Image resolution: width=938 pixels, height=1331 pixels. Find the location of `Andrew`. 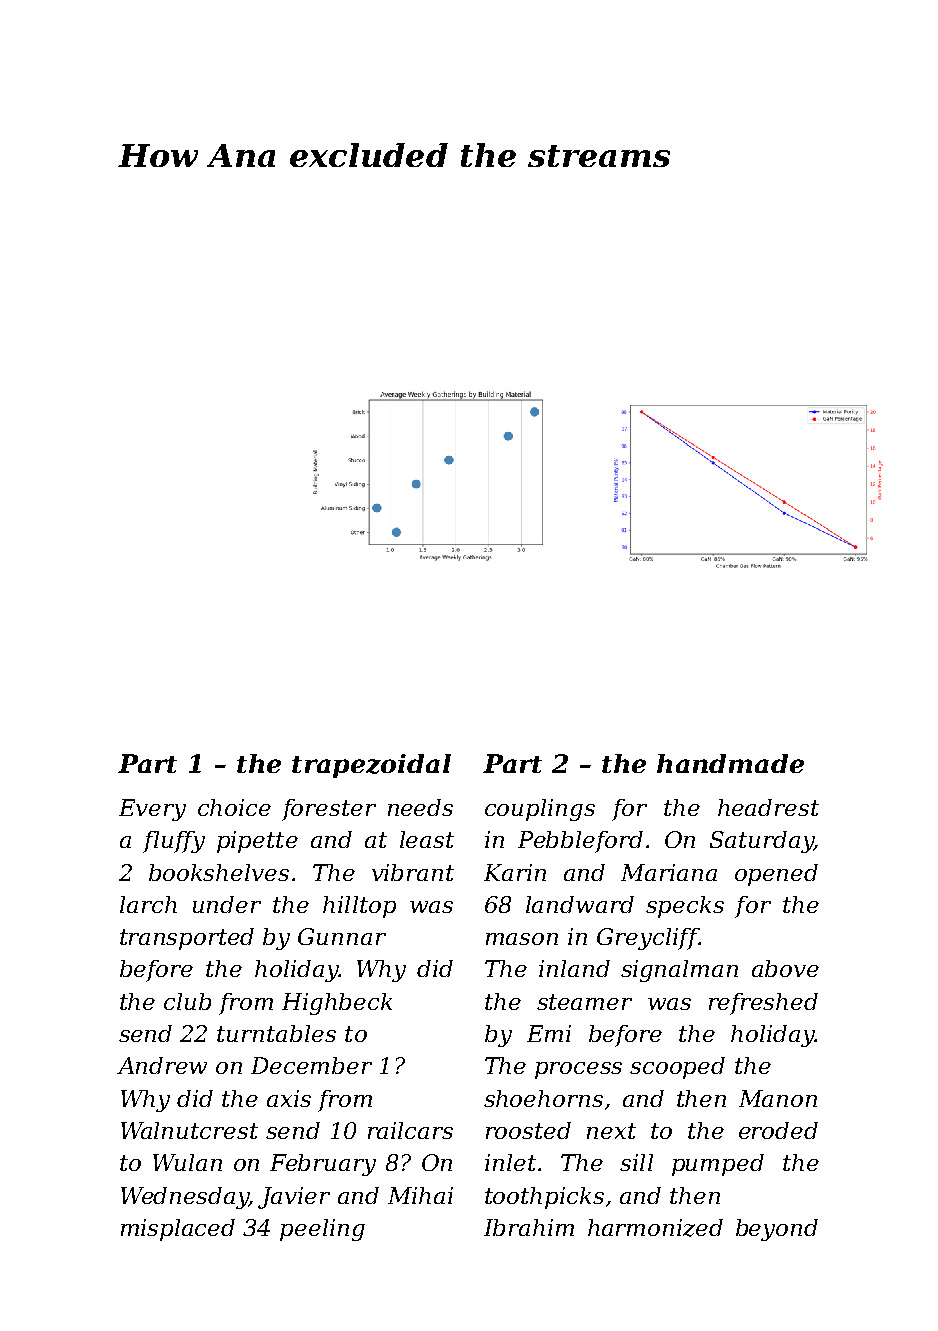

Andrew is located at coordinates (162, 1065).
